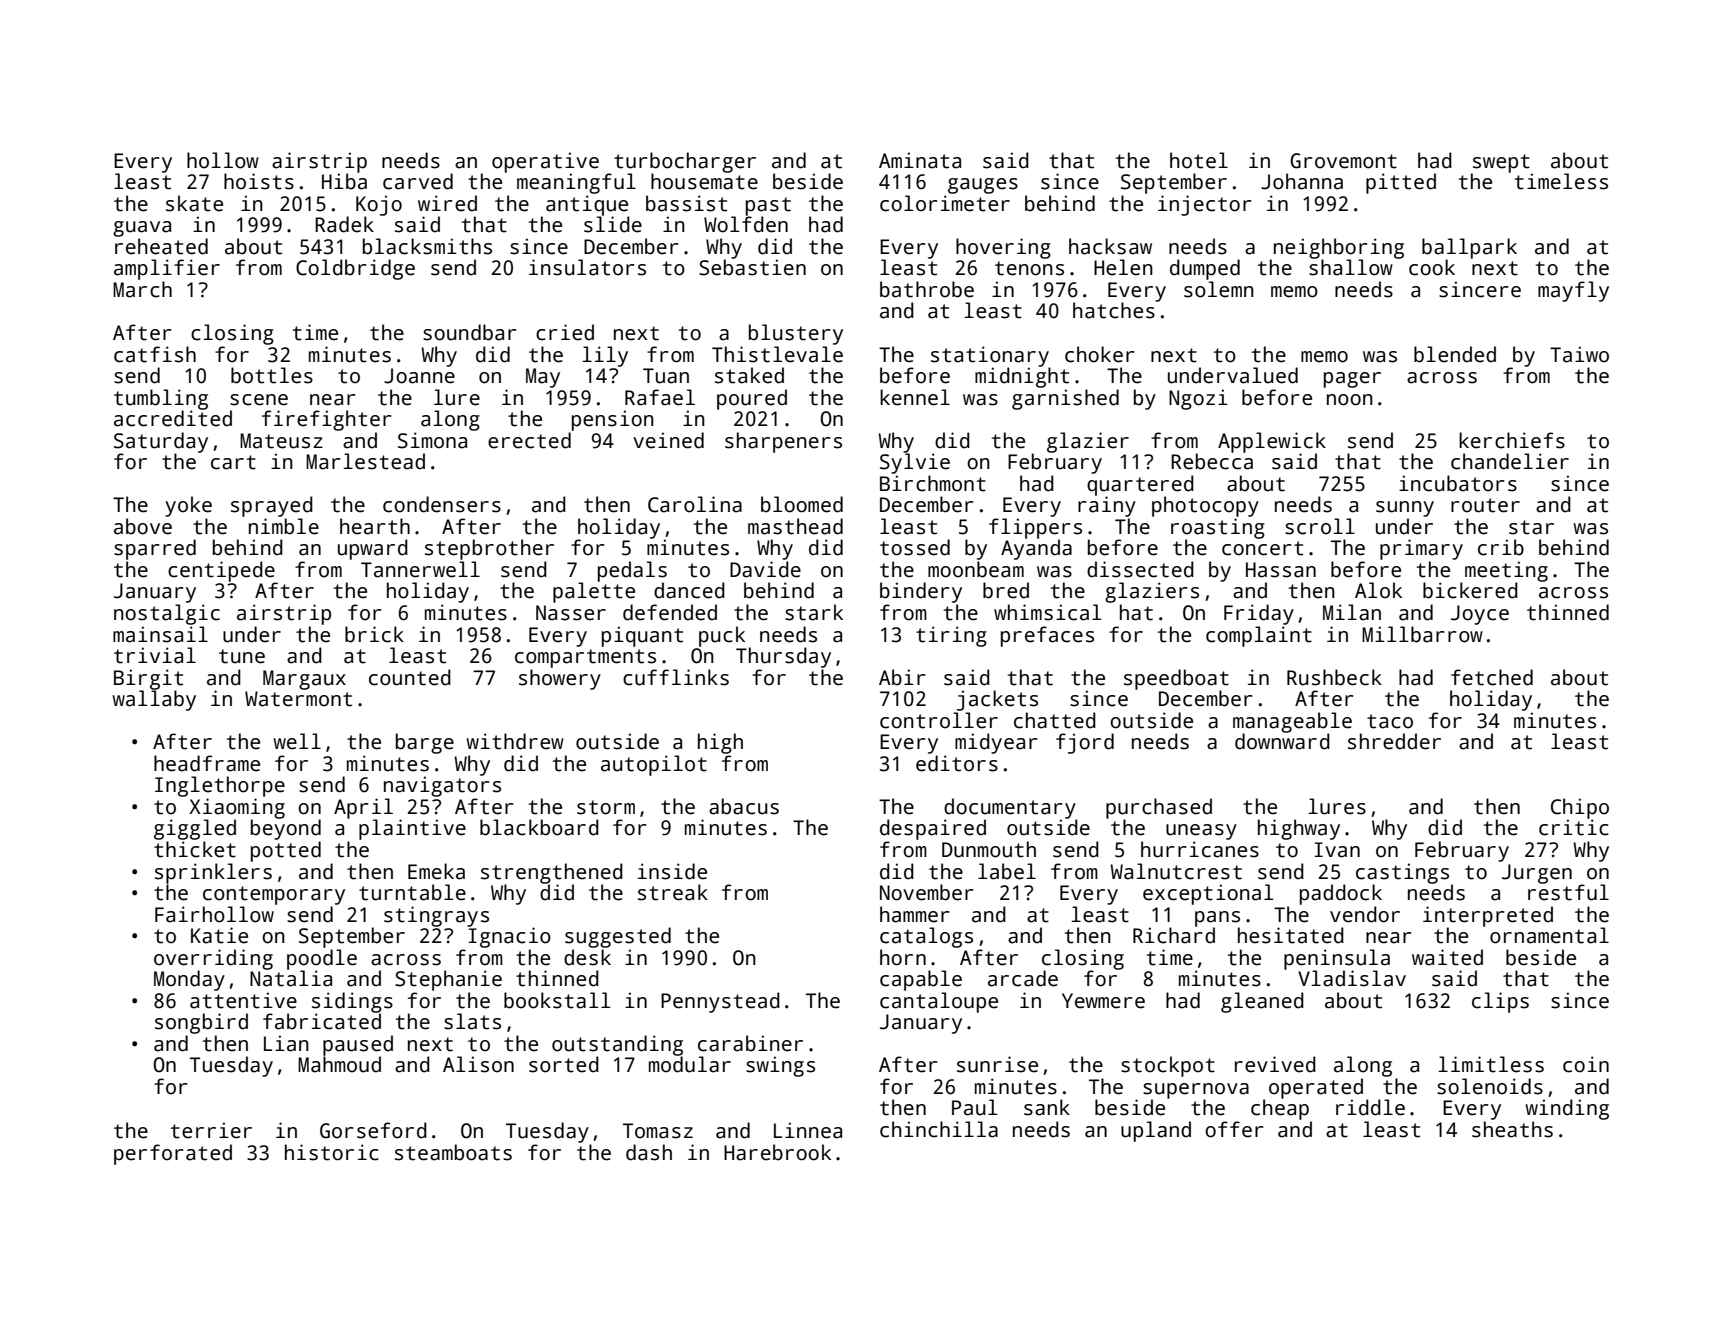 Image resolution: width=1723 pixels, height=1332 pixels. Describe the element at coordinates (752, 267) in the screenshot. I see `Sebastien` at that location.
